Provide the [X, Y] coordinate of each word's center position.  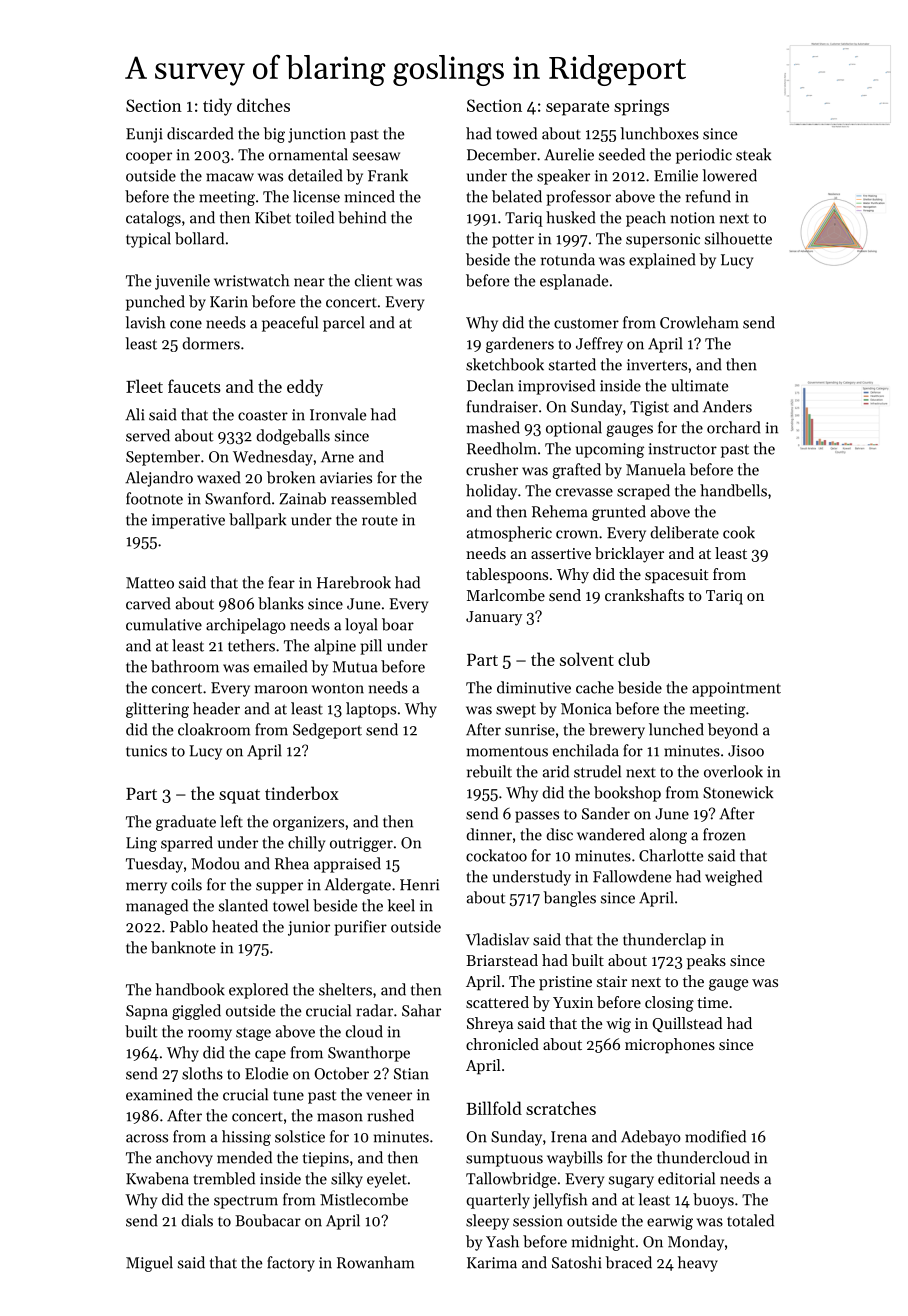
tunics [146, 751]
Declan [490, 385]
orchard [734, 427]
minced [370, 196]
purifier [360, 928]
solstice [300, 1136]
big [274, 135]
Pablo [189, 926]
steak [753, 154]
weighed [733, 878]
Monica [586, 709]
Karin [229, 302]
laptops [371, 710]
